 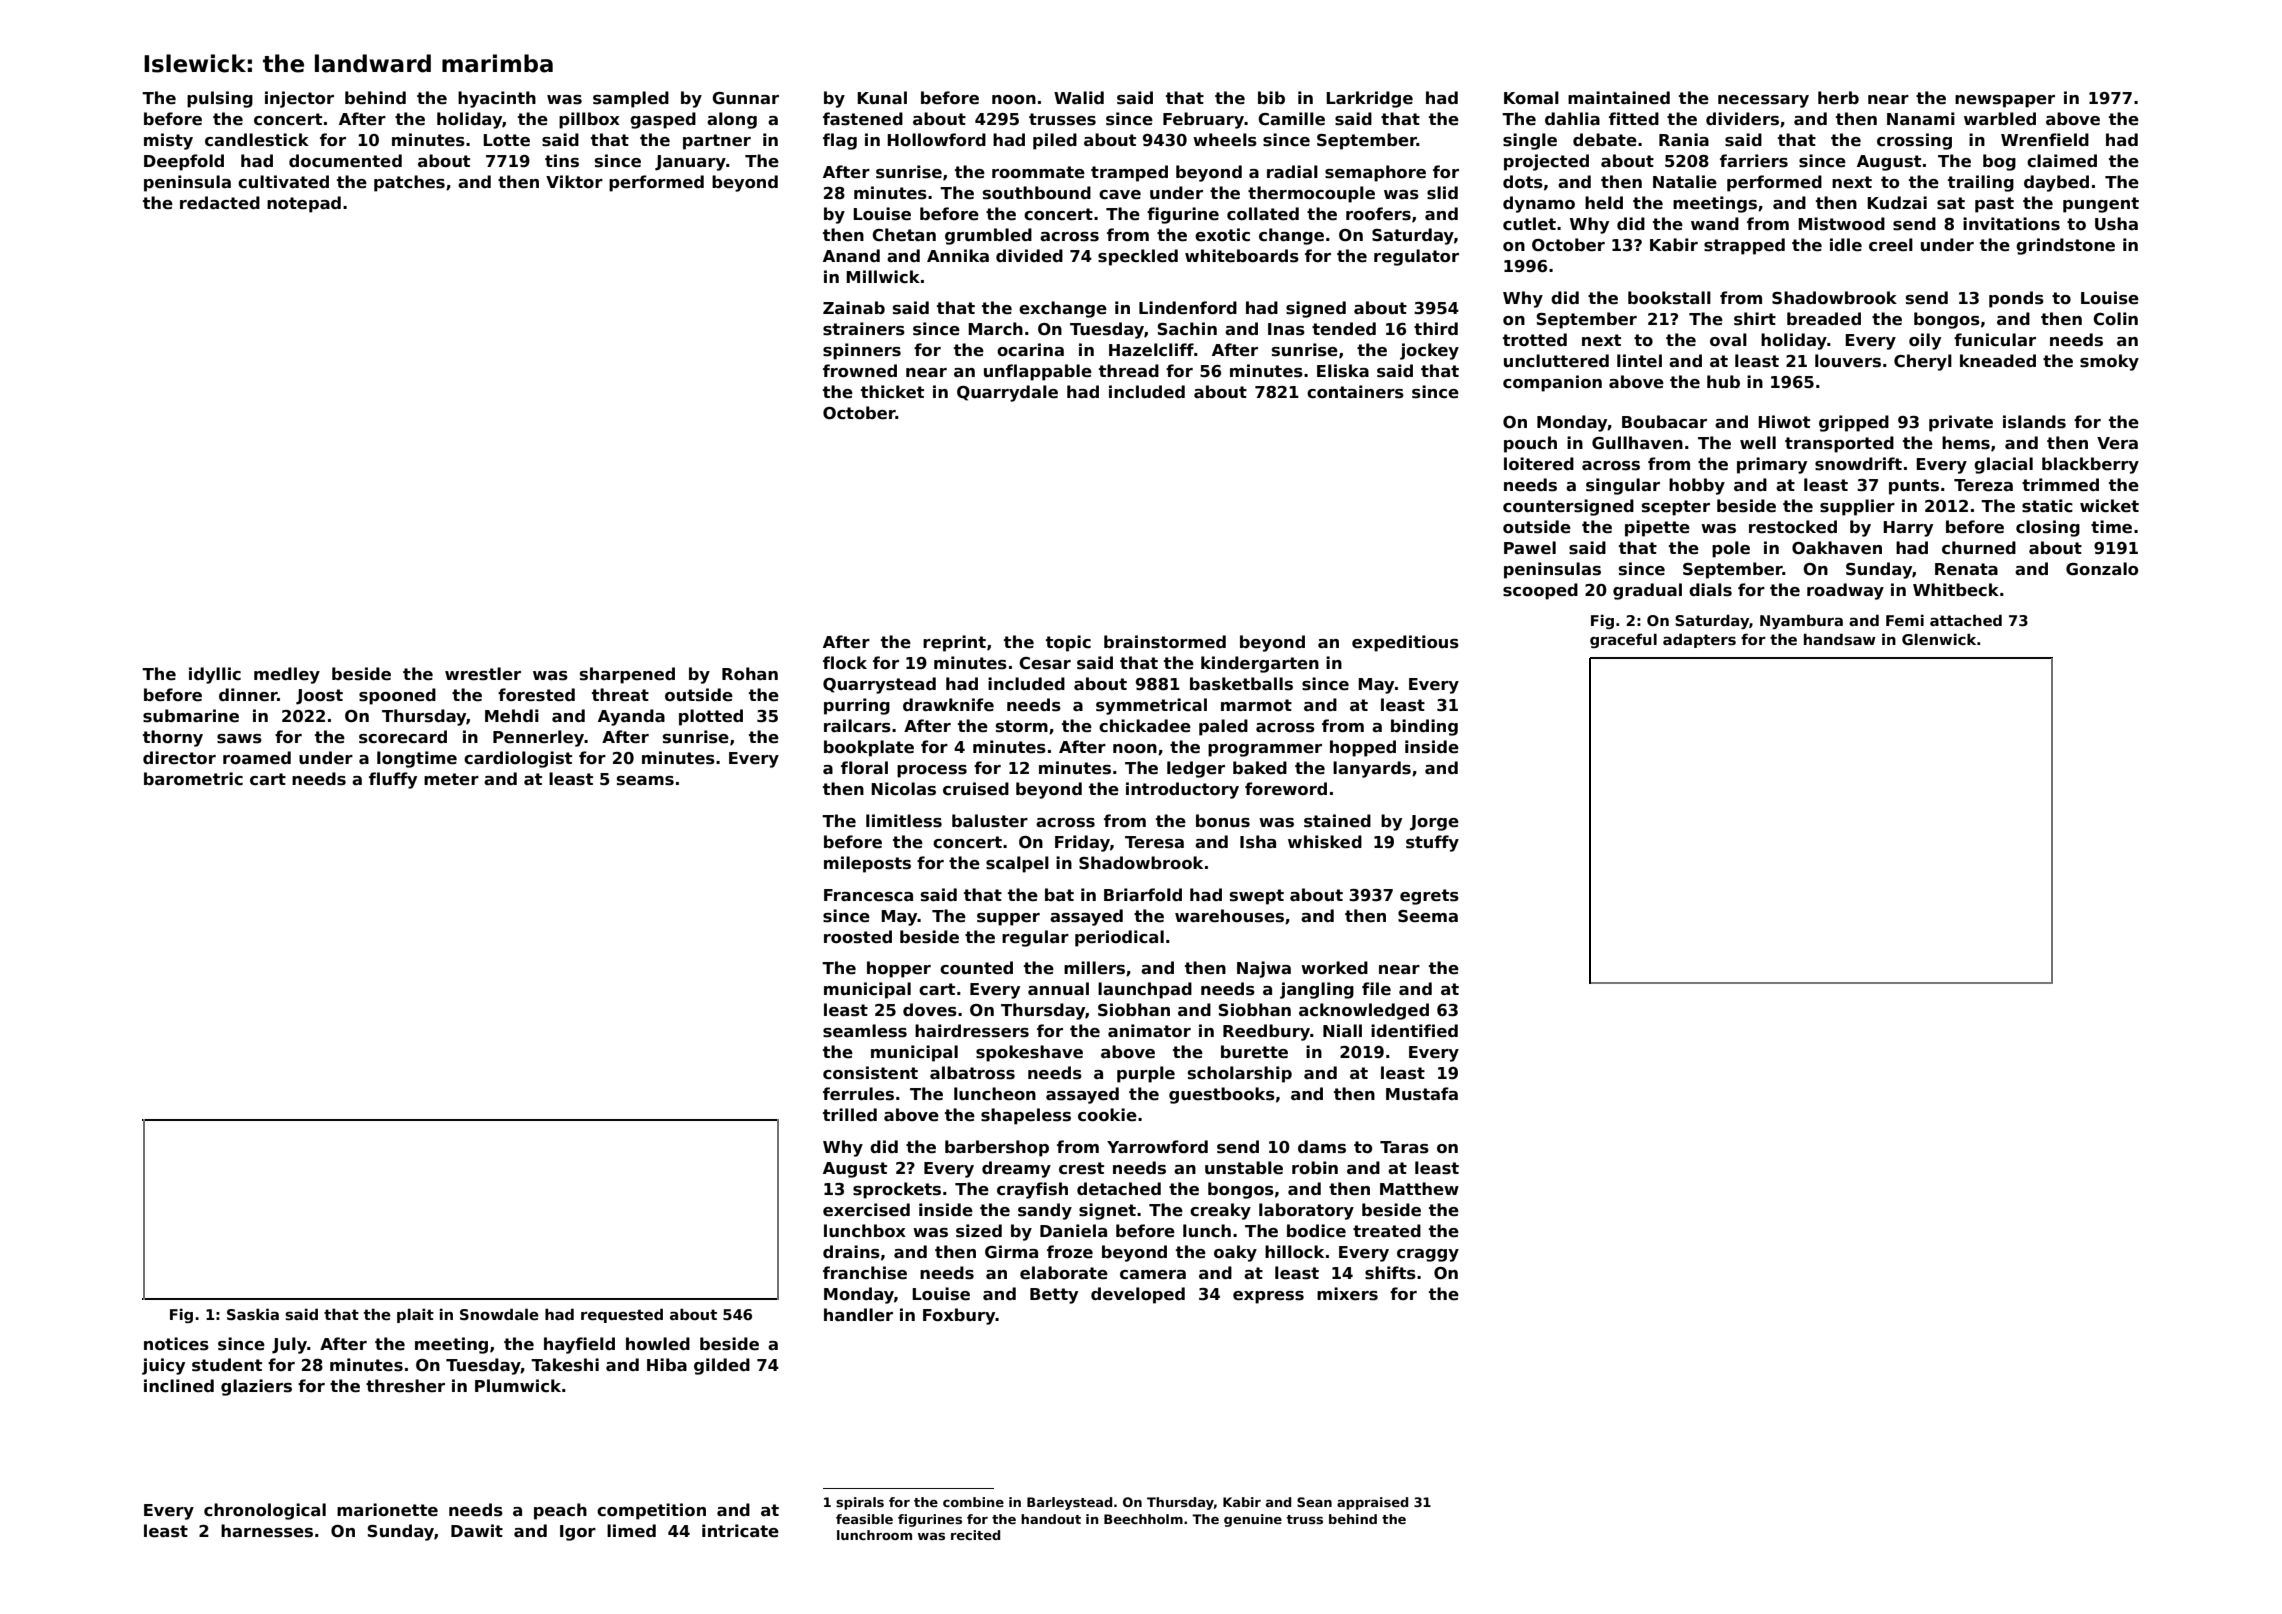 I want to click on pole, so click(x=1731, y=549).
